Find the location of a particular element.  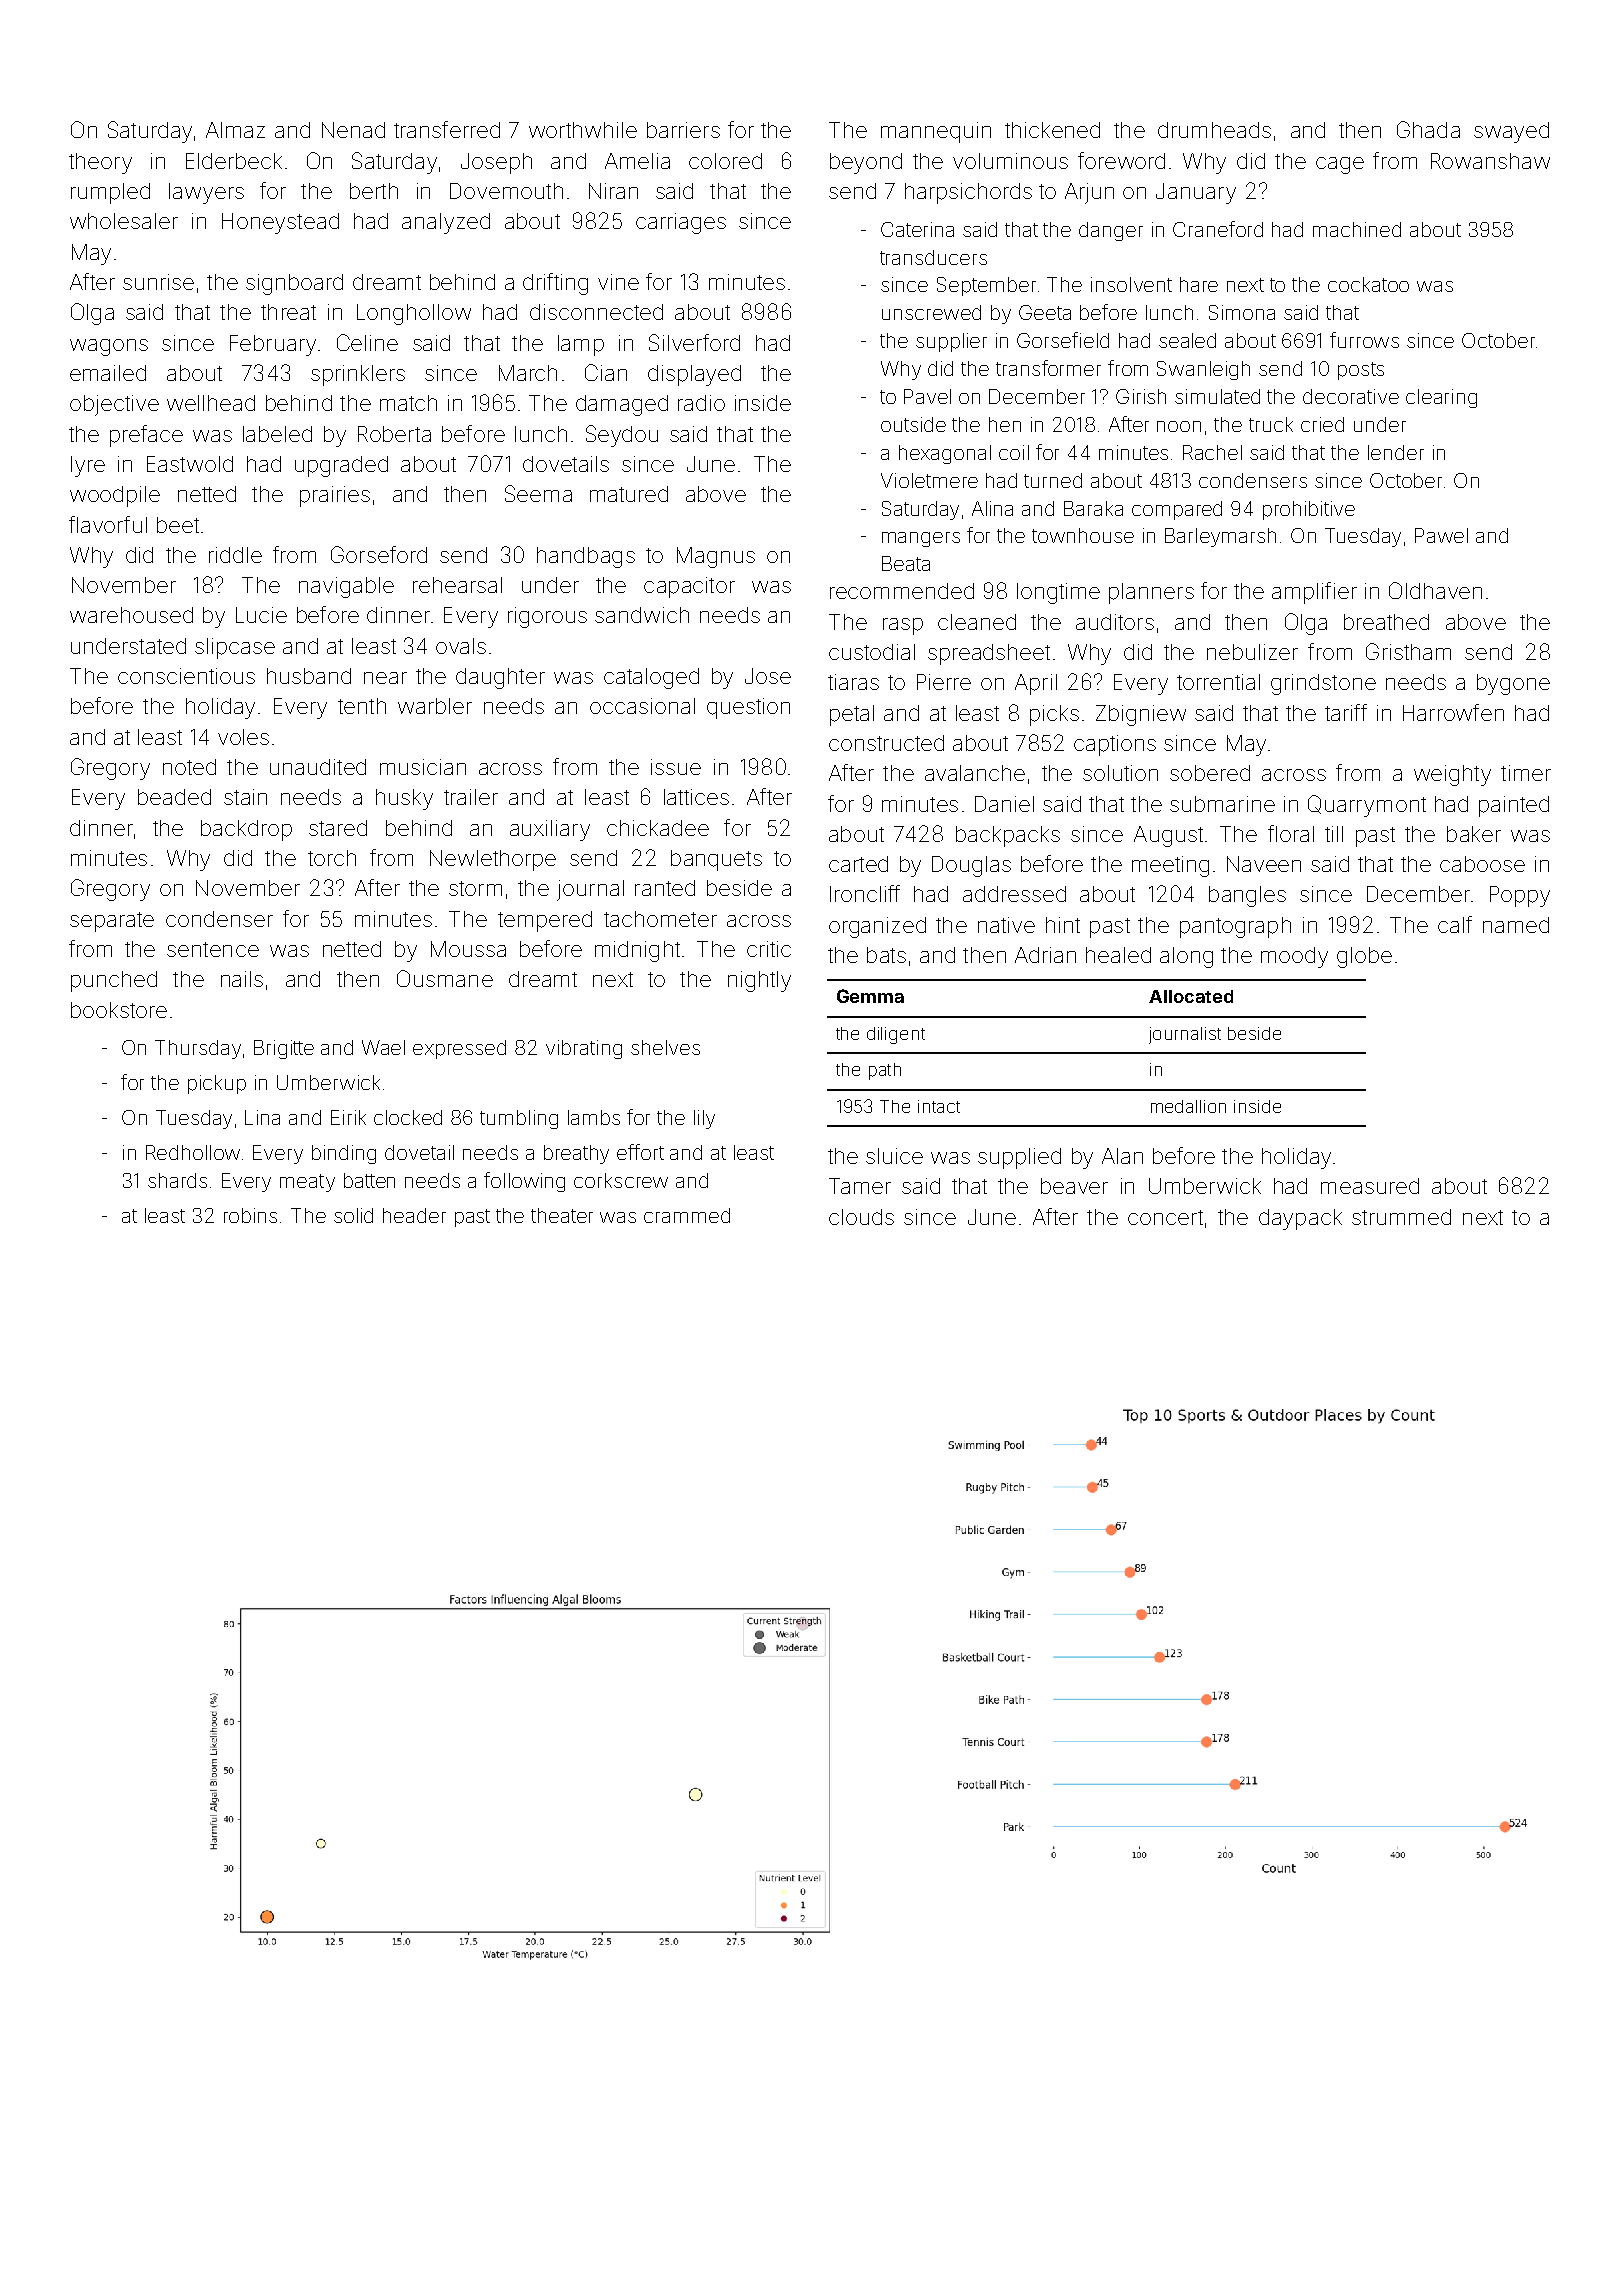

medallion is located at coordinates (1188, 1106).
